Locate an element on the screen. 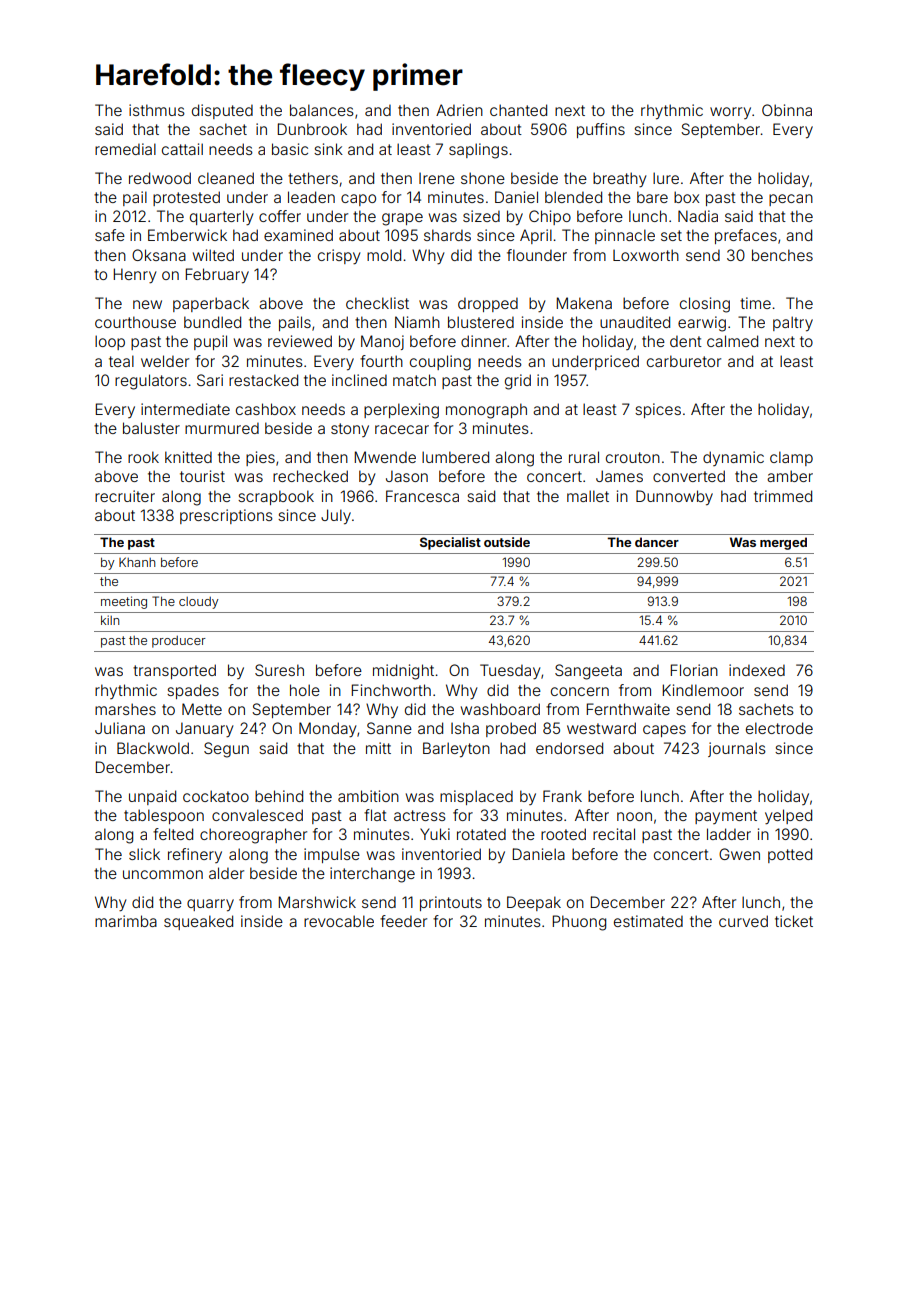  safe is located at coordinates (110, 235).
